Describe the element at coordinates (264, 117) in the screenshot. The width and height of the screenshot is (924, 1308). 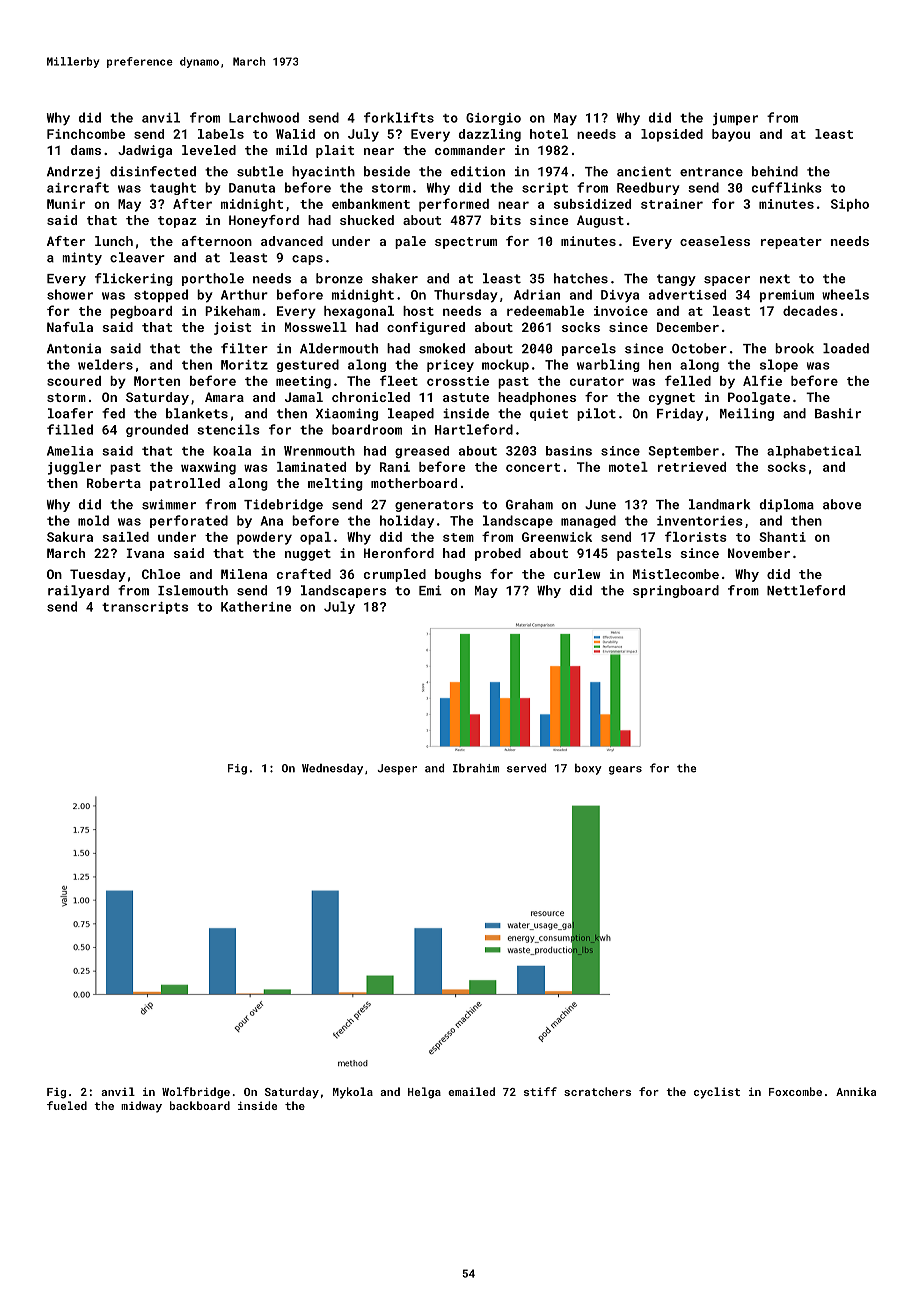
I see `Larchwood` at that location.
